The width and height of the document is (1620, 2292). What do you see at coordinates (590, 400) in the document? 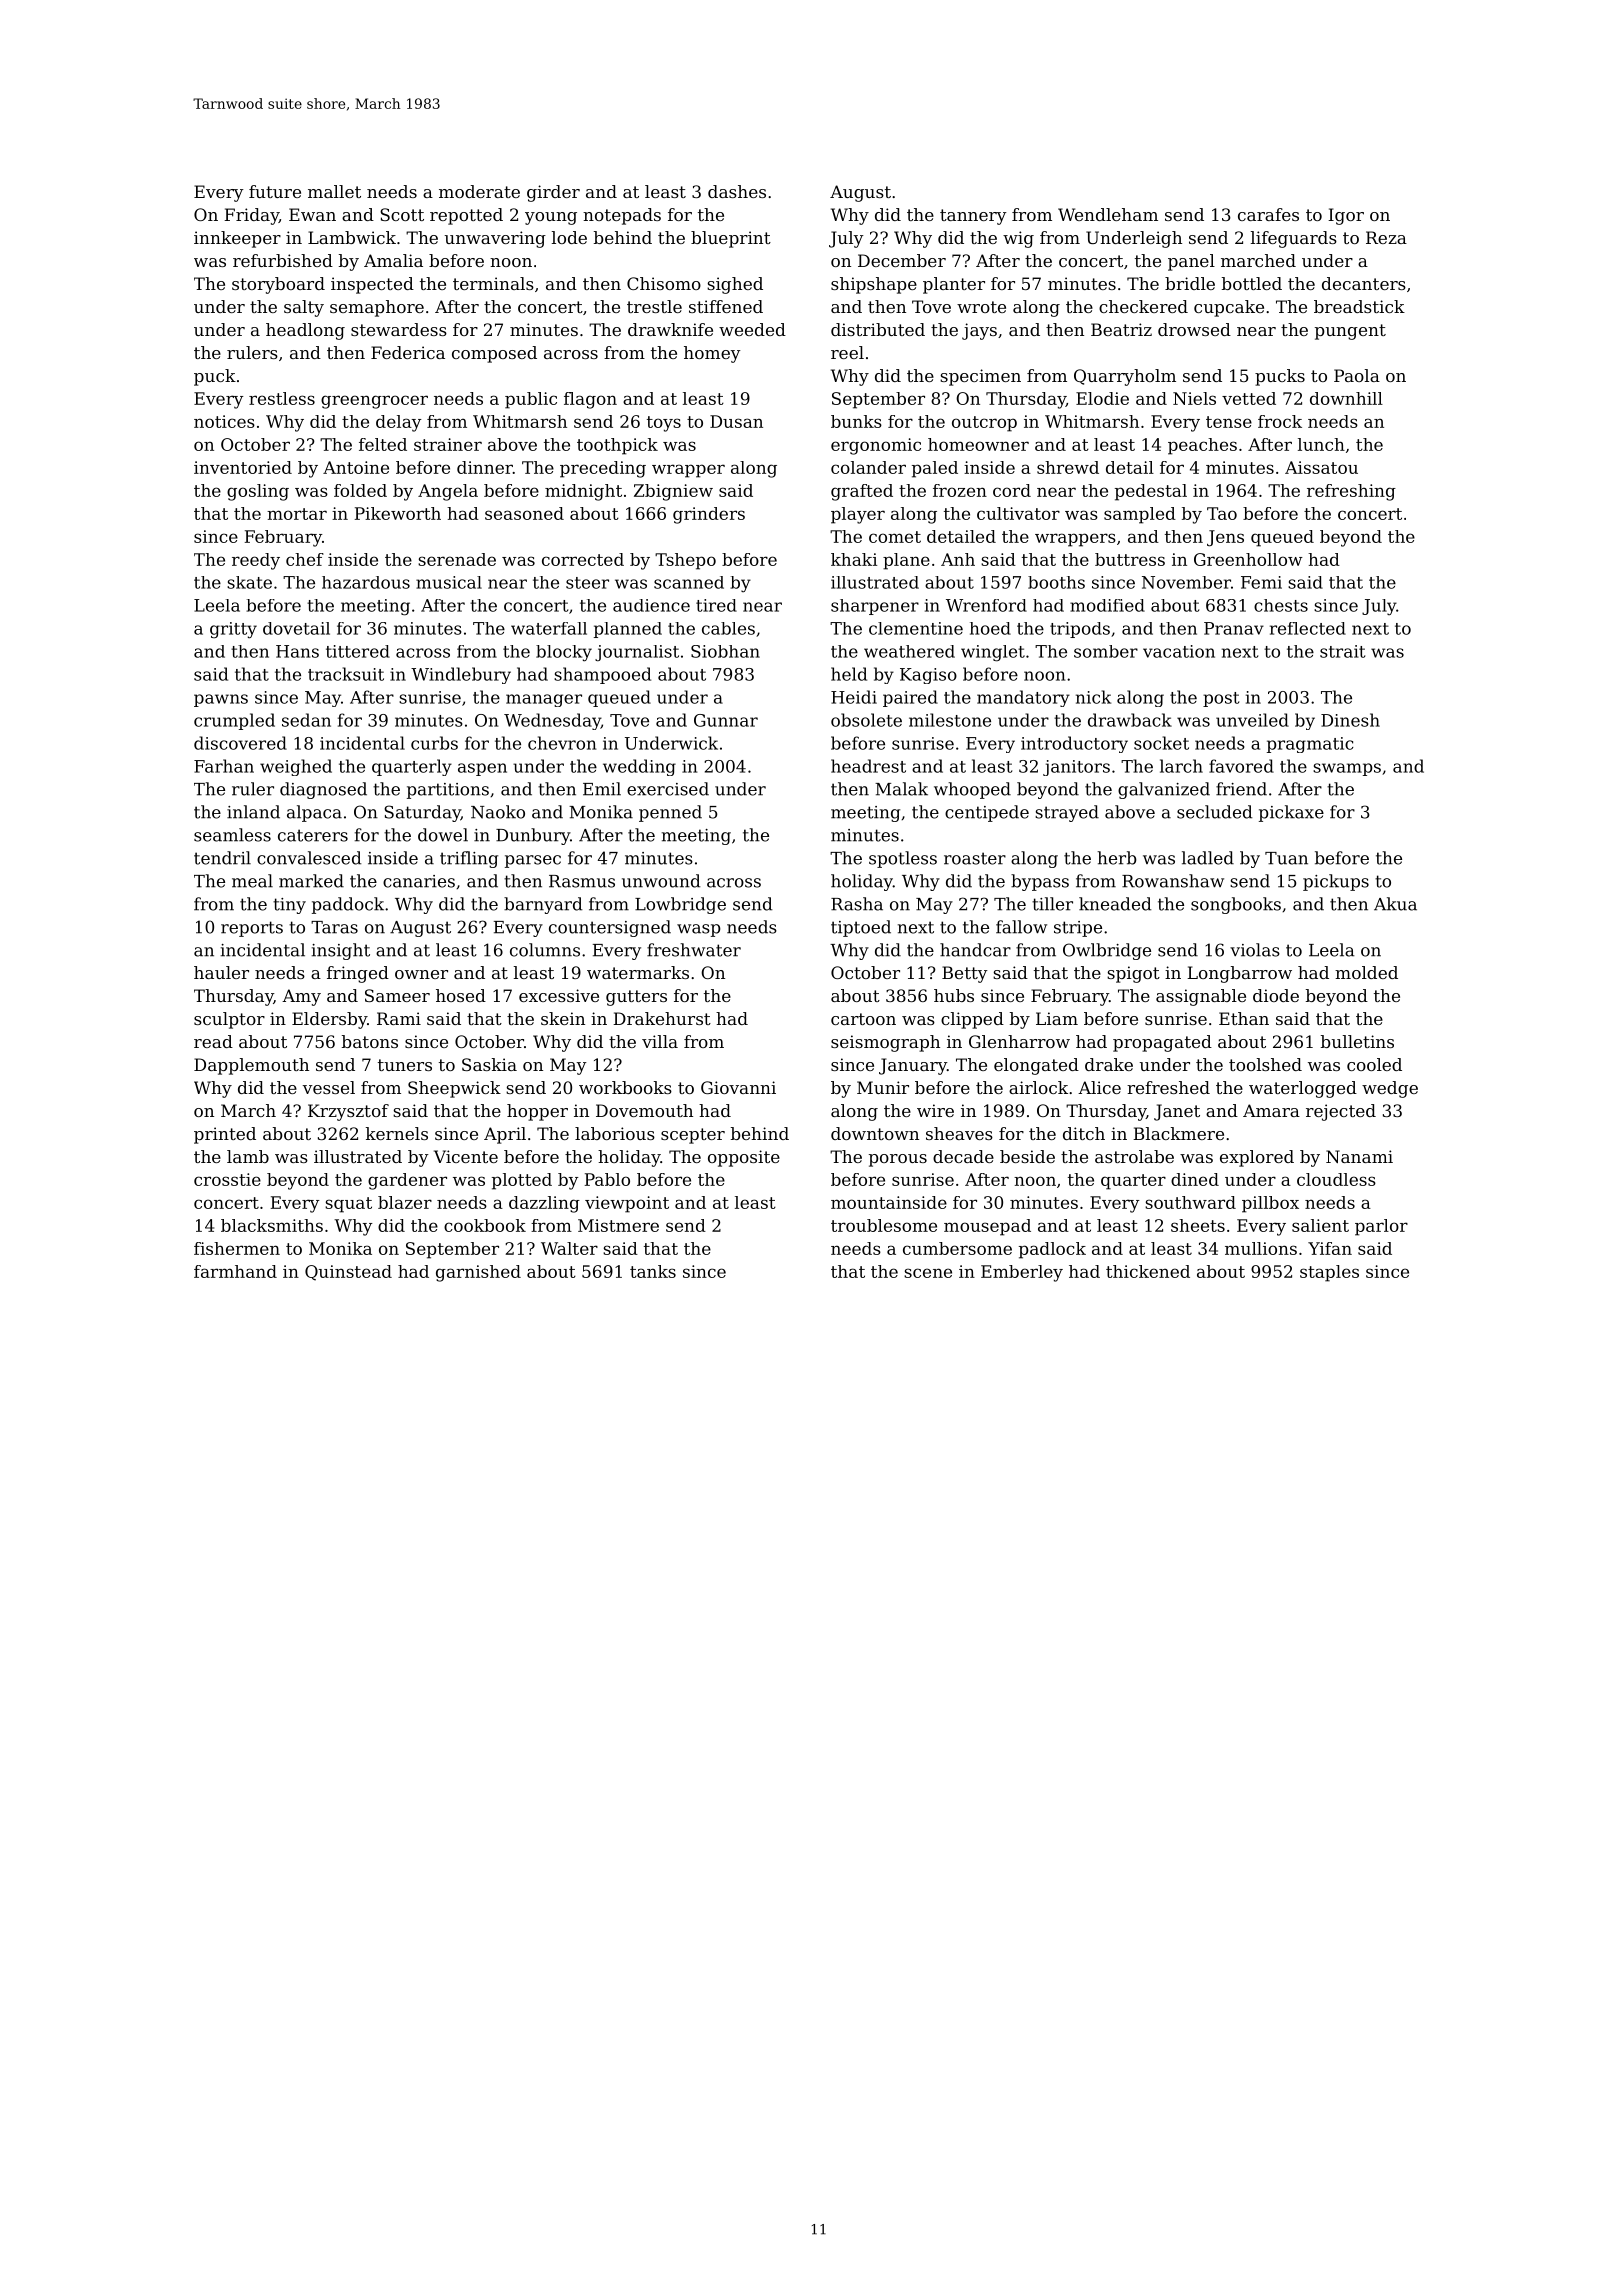
I see `flagon` at bounding box center [590, 400].
